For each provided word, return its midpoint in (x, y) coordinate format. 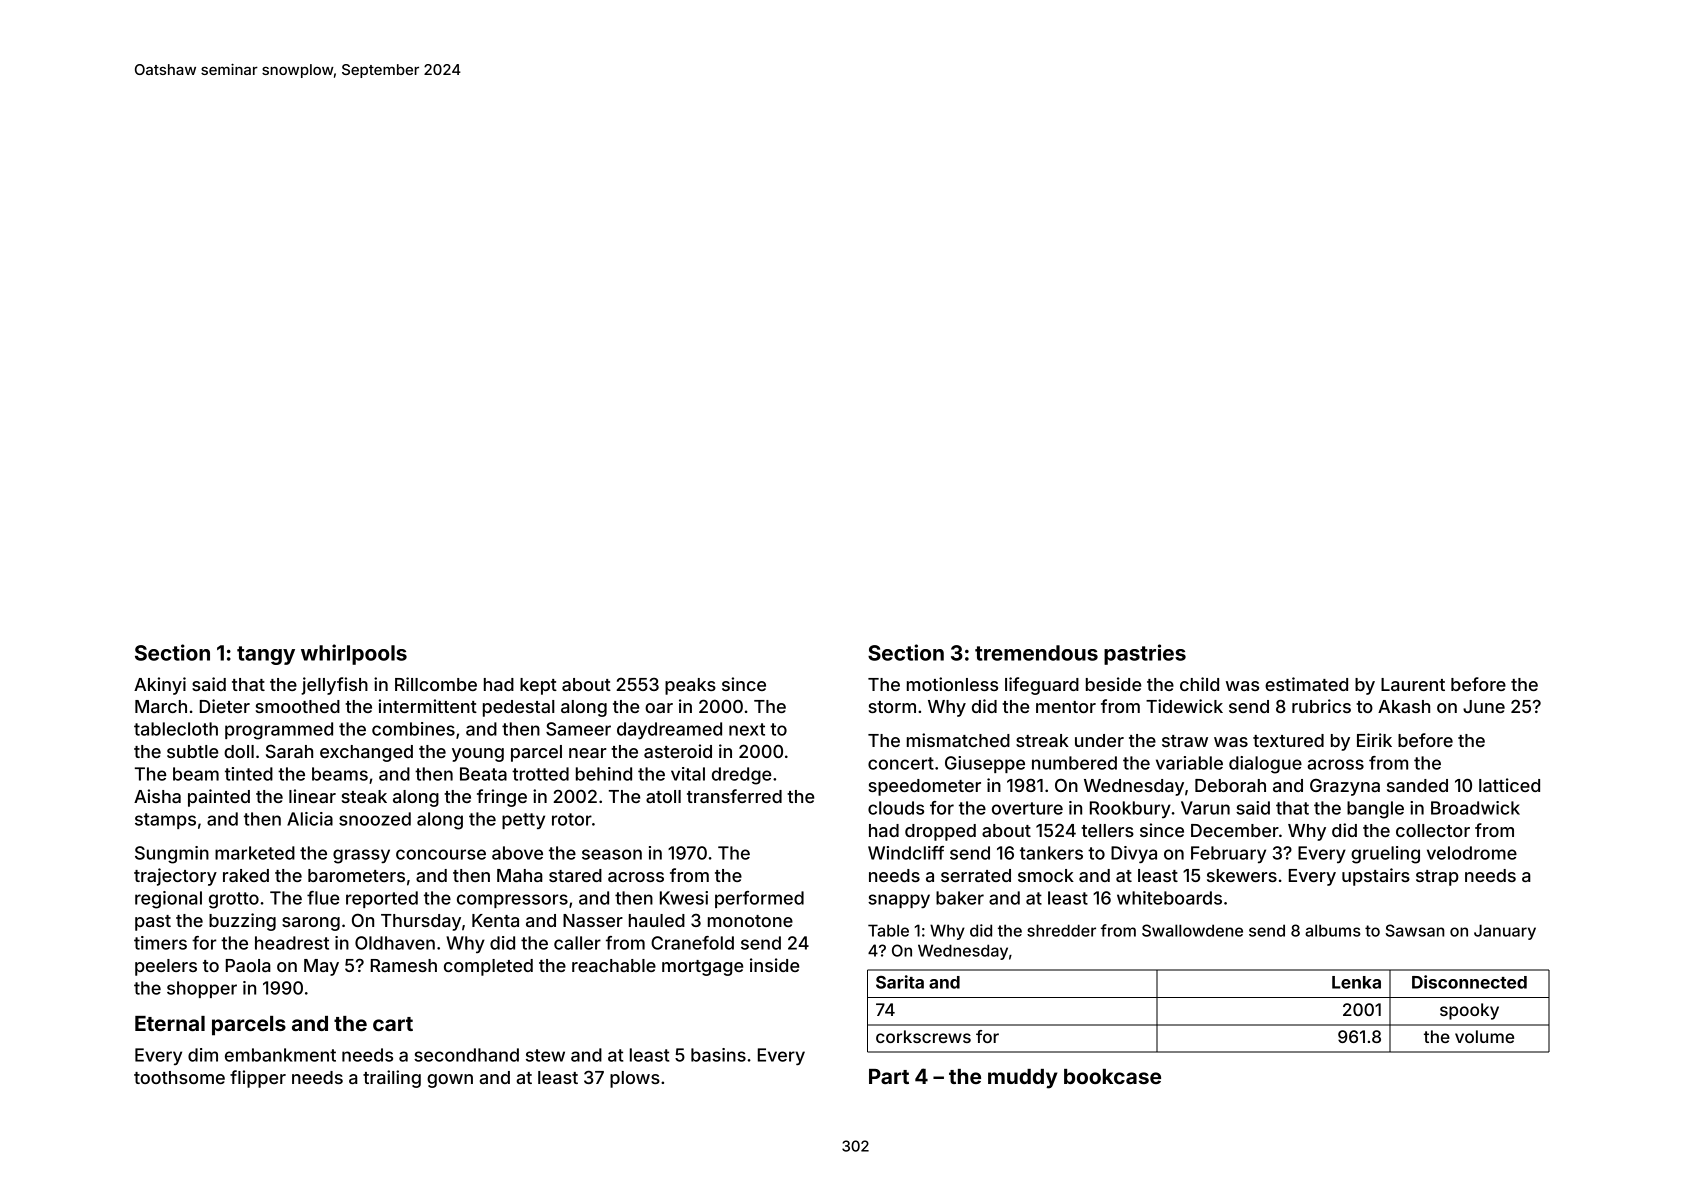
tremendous (1036, 653)
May (321, 967)
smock (1046, 875)
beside (1113, 684)
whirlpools (354, 654)
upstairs (1376, 877)
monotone (750, 921)
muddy (1023, 1079)
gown (450, 1081)
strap (1437, 878)
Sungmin (172, 855)
